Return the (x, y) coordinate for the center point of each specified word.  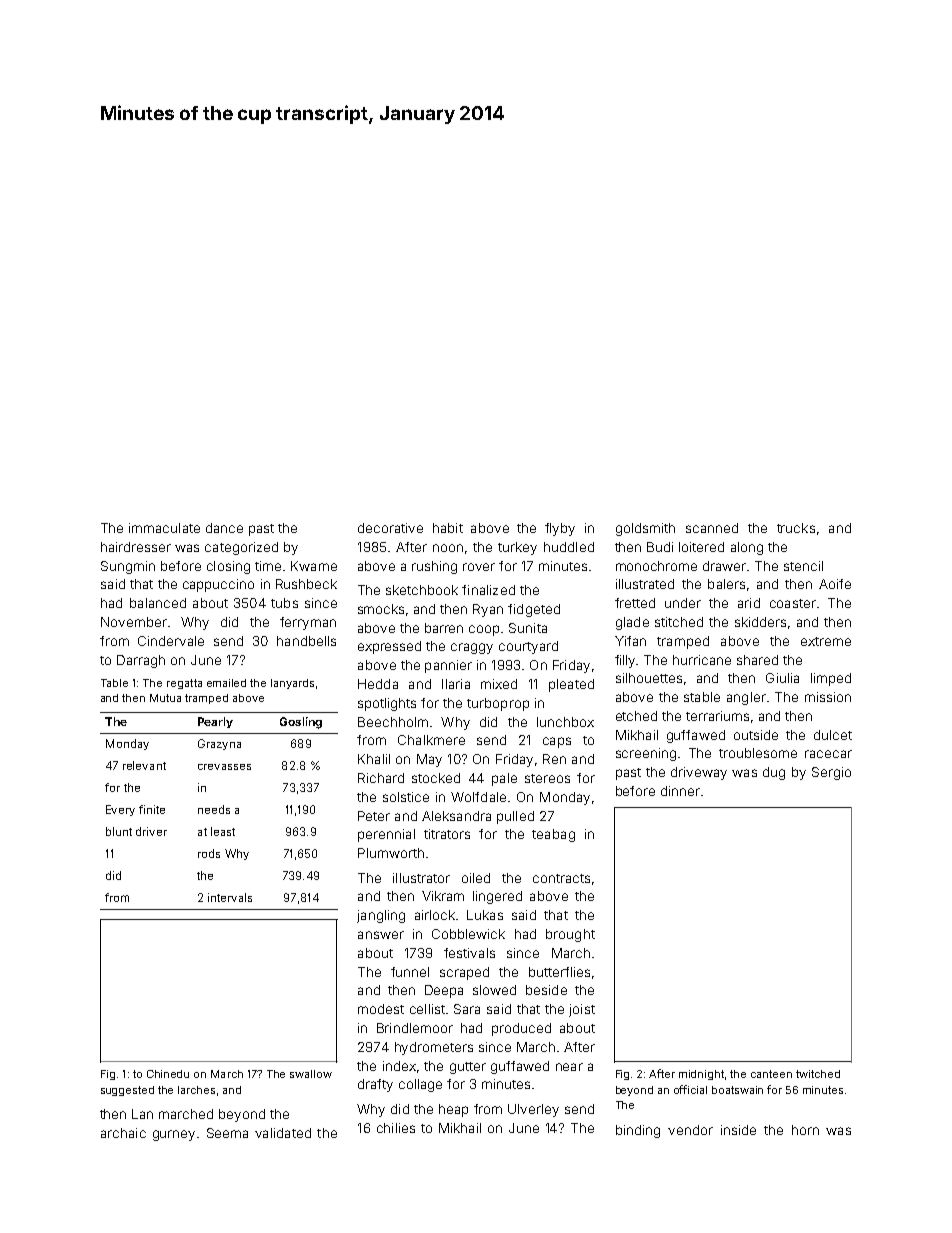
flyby (560, 529)
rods (209, 853)
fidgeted (534, 610)
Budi (660, 547)
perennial (386, 835)
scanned (712, 528)
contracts (561, 878)
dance (224, 528)
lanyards (292, 684)
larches (196, 1090)
